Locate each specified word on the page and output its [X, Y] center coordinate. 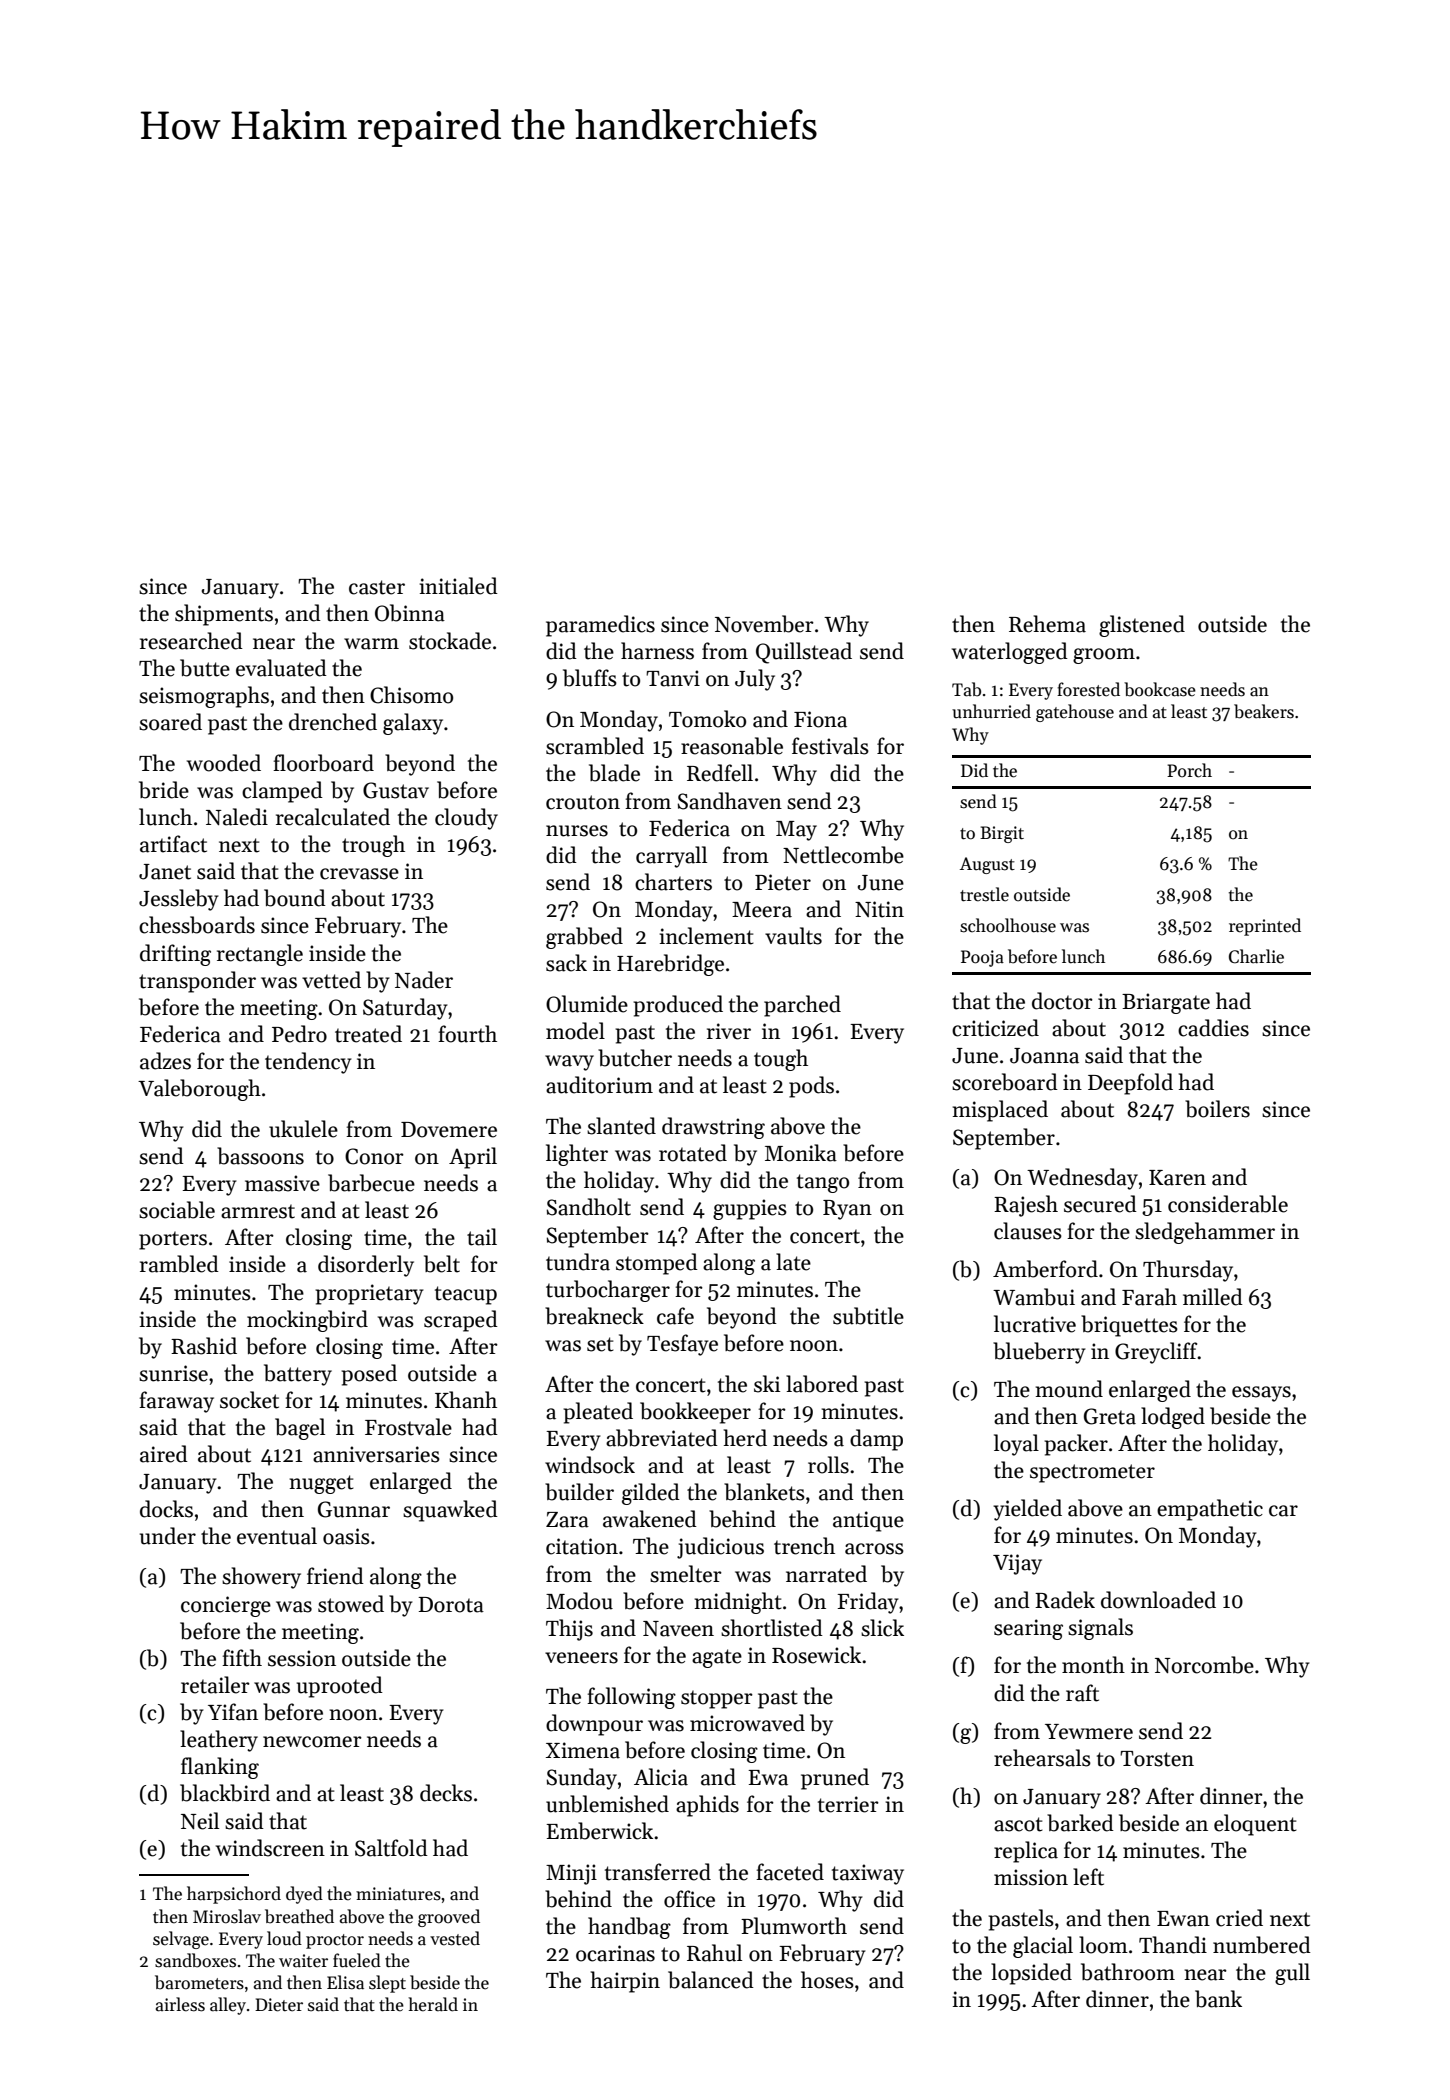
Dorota [451, 1605]
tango [823, 1183]
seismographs [204, 697]
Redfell [720, 773]
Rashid [204, 1346]
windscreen [270, 1848]
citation [582, 1546]
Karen [1177, 1178]
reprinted [1265, 927]
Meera [762, 910]
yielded [1027, 1510]
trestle [984, 894]
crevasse [359, 874]
